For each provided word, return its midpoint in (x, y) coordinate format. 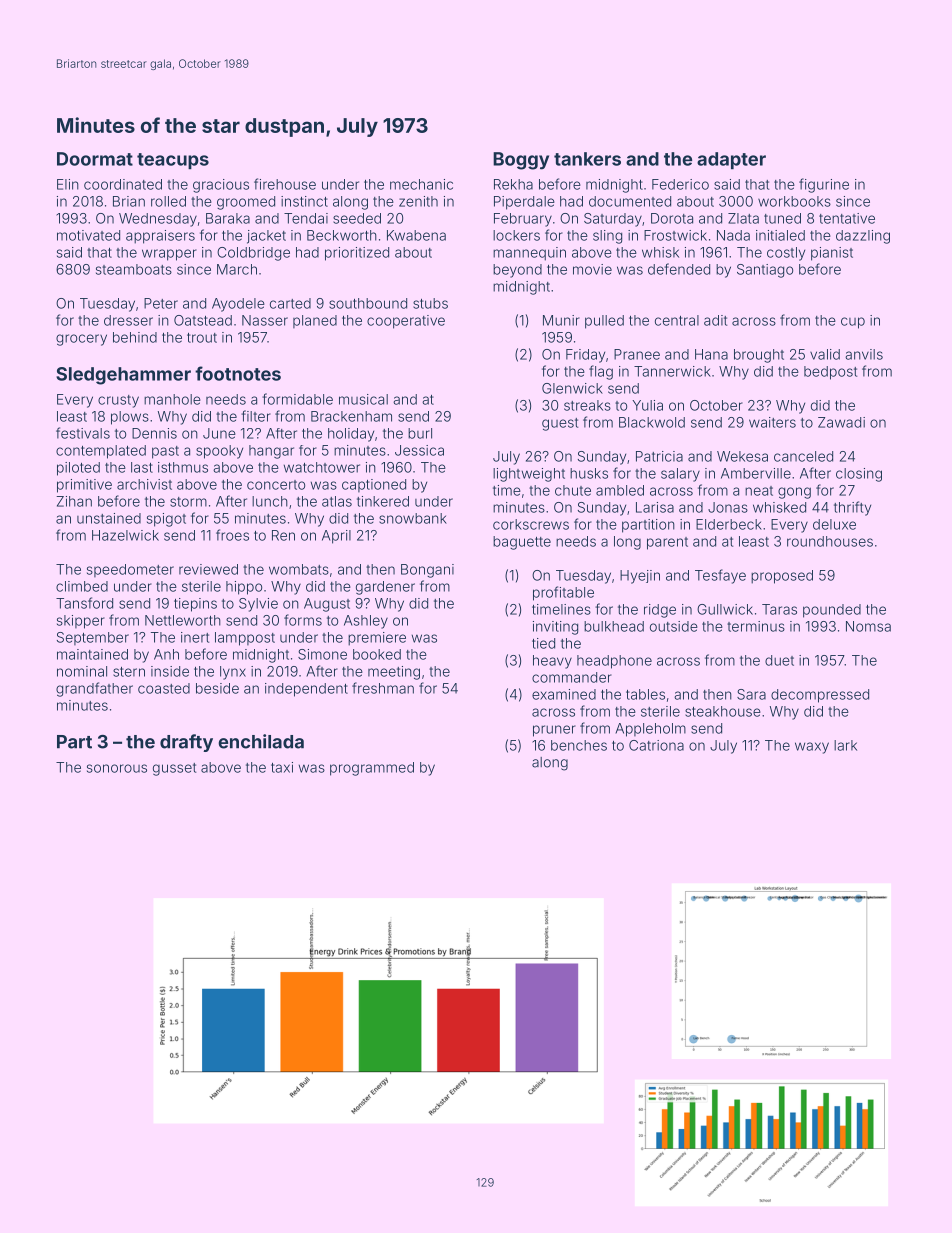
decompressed (820, 696)
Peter (161, 303)
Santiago (765, 271)
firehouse (285, 184)
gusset (174, 769)
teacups (173, 161)
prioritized (357, 254)
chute (573, 490)
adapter (731, 160)
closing (859, 475)
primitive (84, 486)
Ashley (366, 622)
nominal (82, 671)
